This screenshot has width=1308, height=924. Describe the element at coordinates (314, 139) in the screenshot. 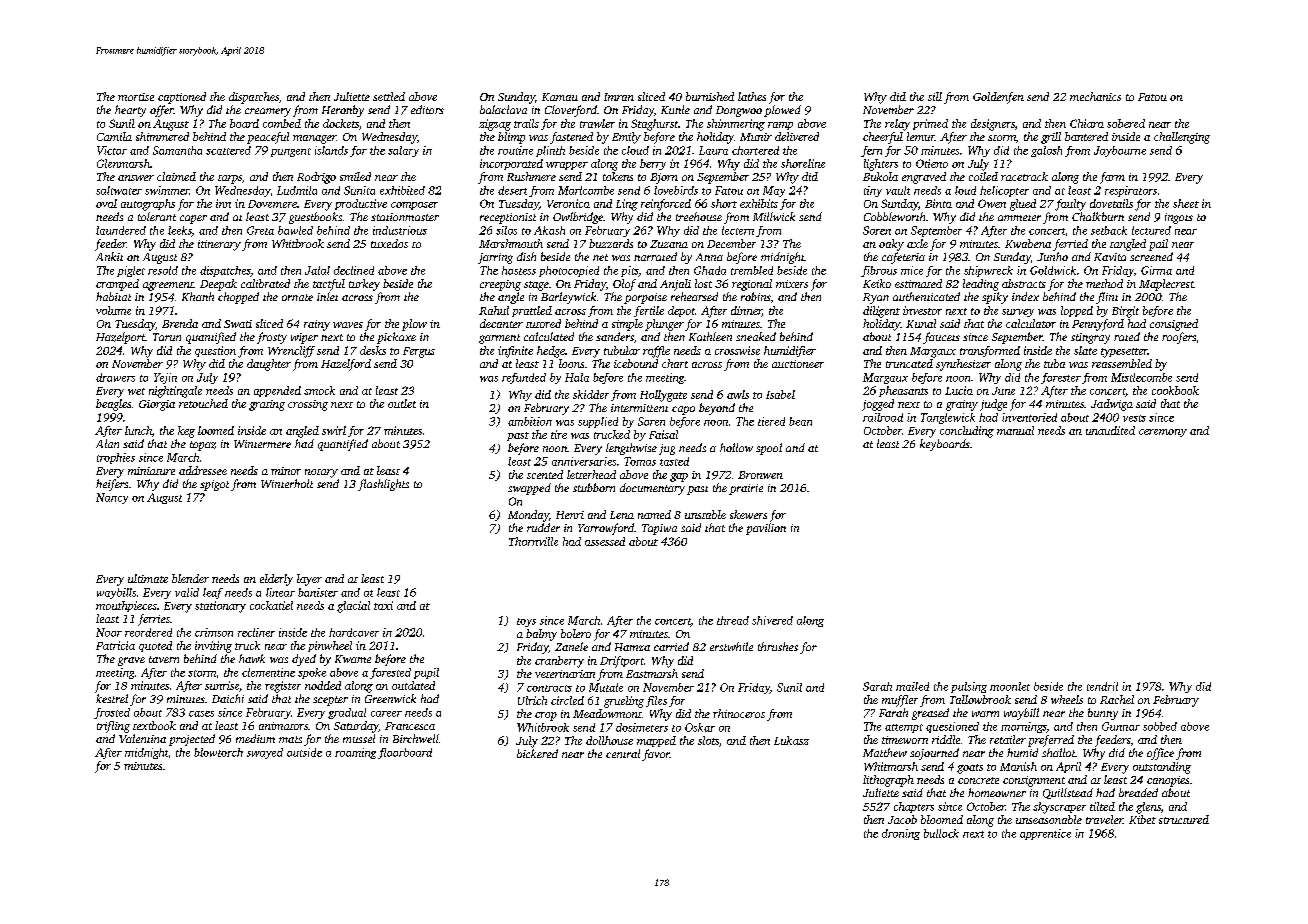

I see `manager` at that location.
